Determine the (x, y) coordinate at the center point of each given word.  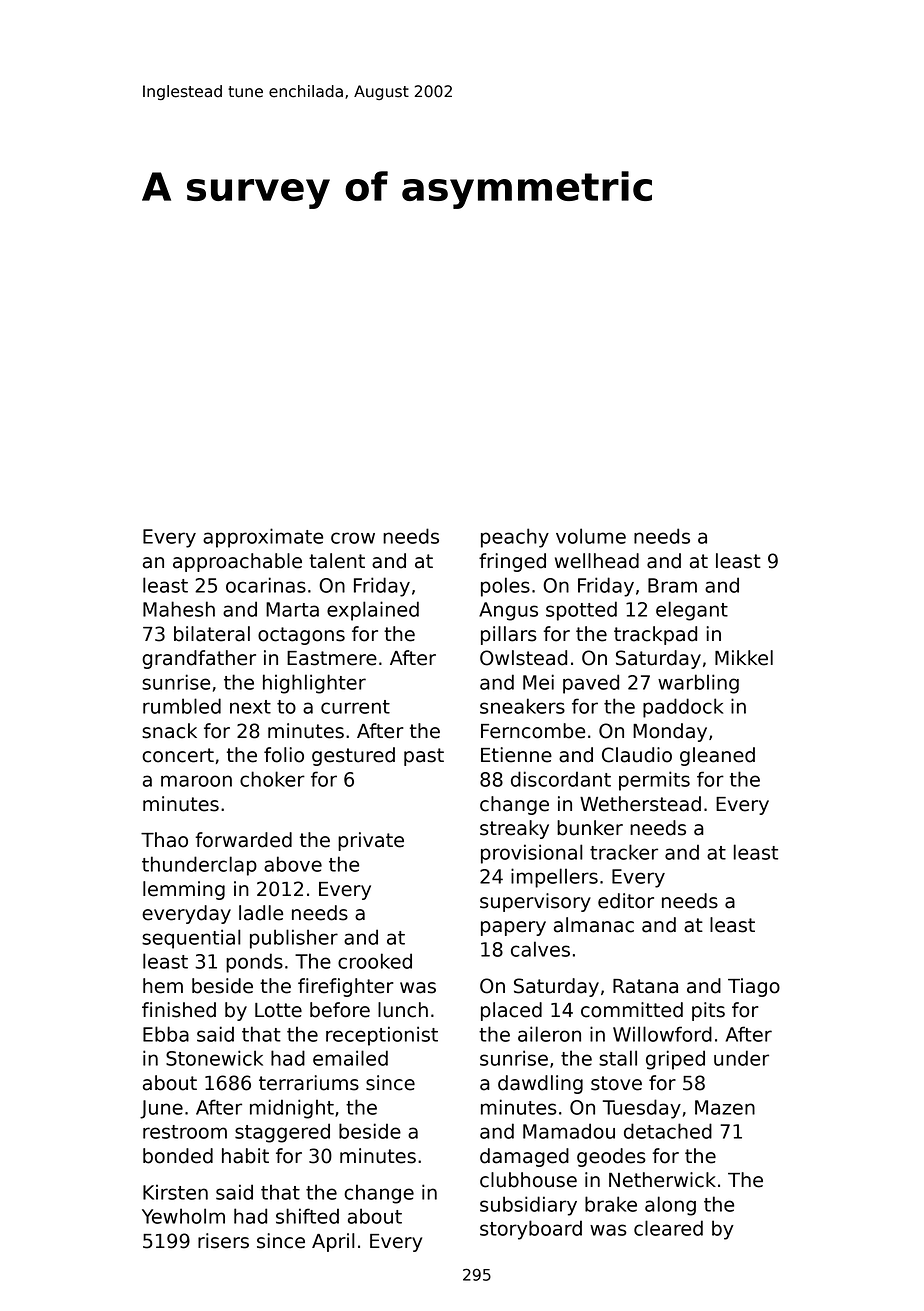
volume (591, 536)
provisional (532, 854)
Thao (164, 840)
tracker (624, 852)
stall (618, 1058)
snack (169, 731)
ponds (254, 963)
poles (505, 587)
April (333, 1242)
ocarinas (266, 585)
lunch (403, 1010)
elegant (692, 611)
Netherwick (662, 1180)
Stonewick (214, 1058)
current (355, 707)
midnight (292, 1109)
